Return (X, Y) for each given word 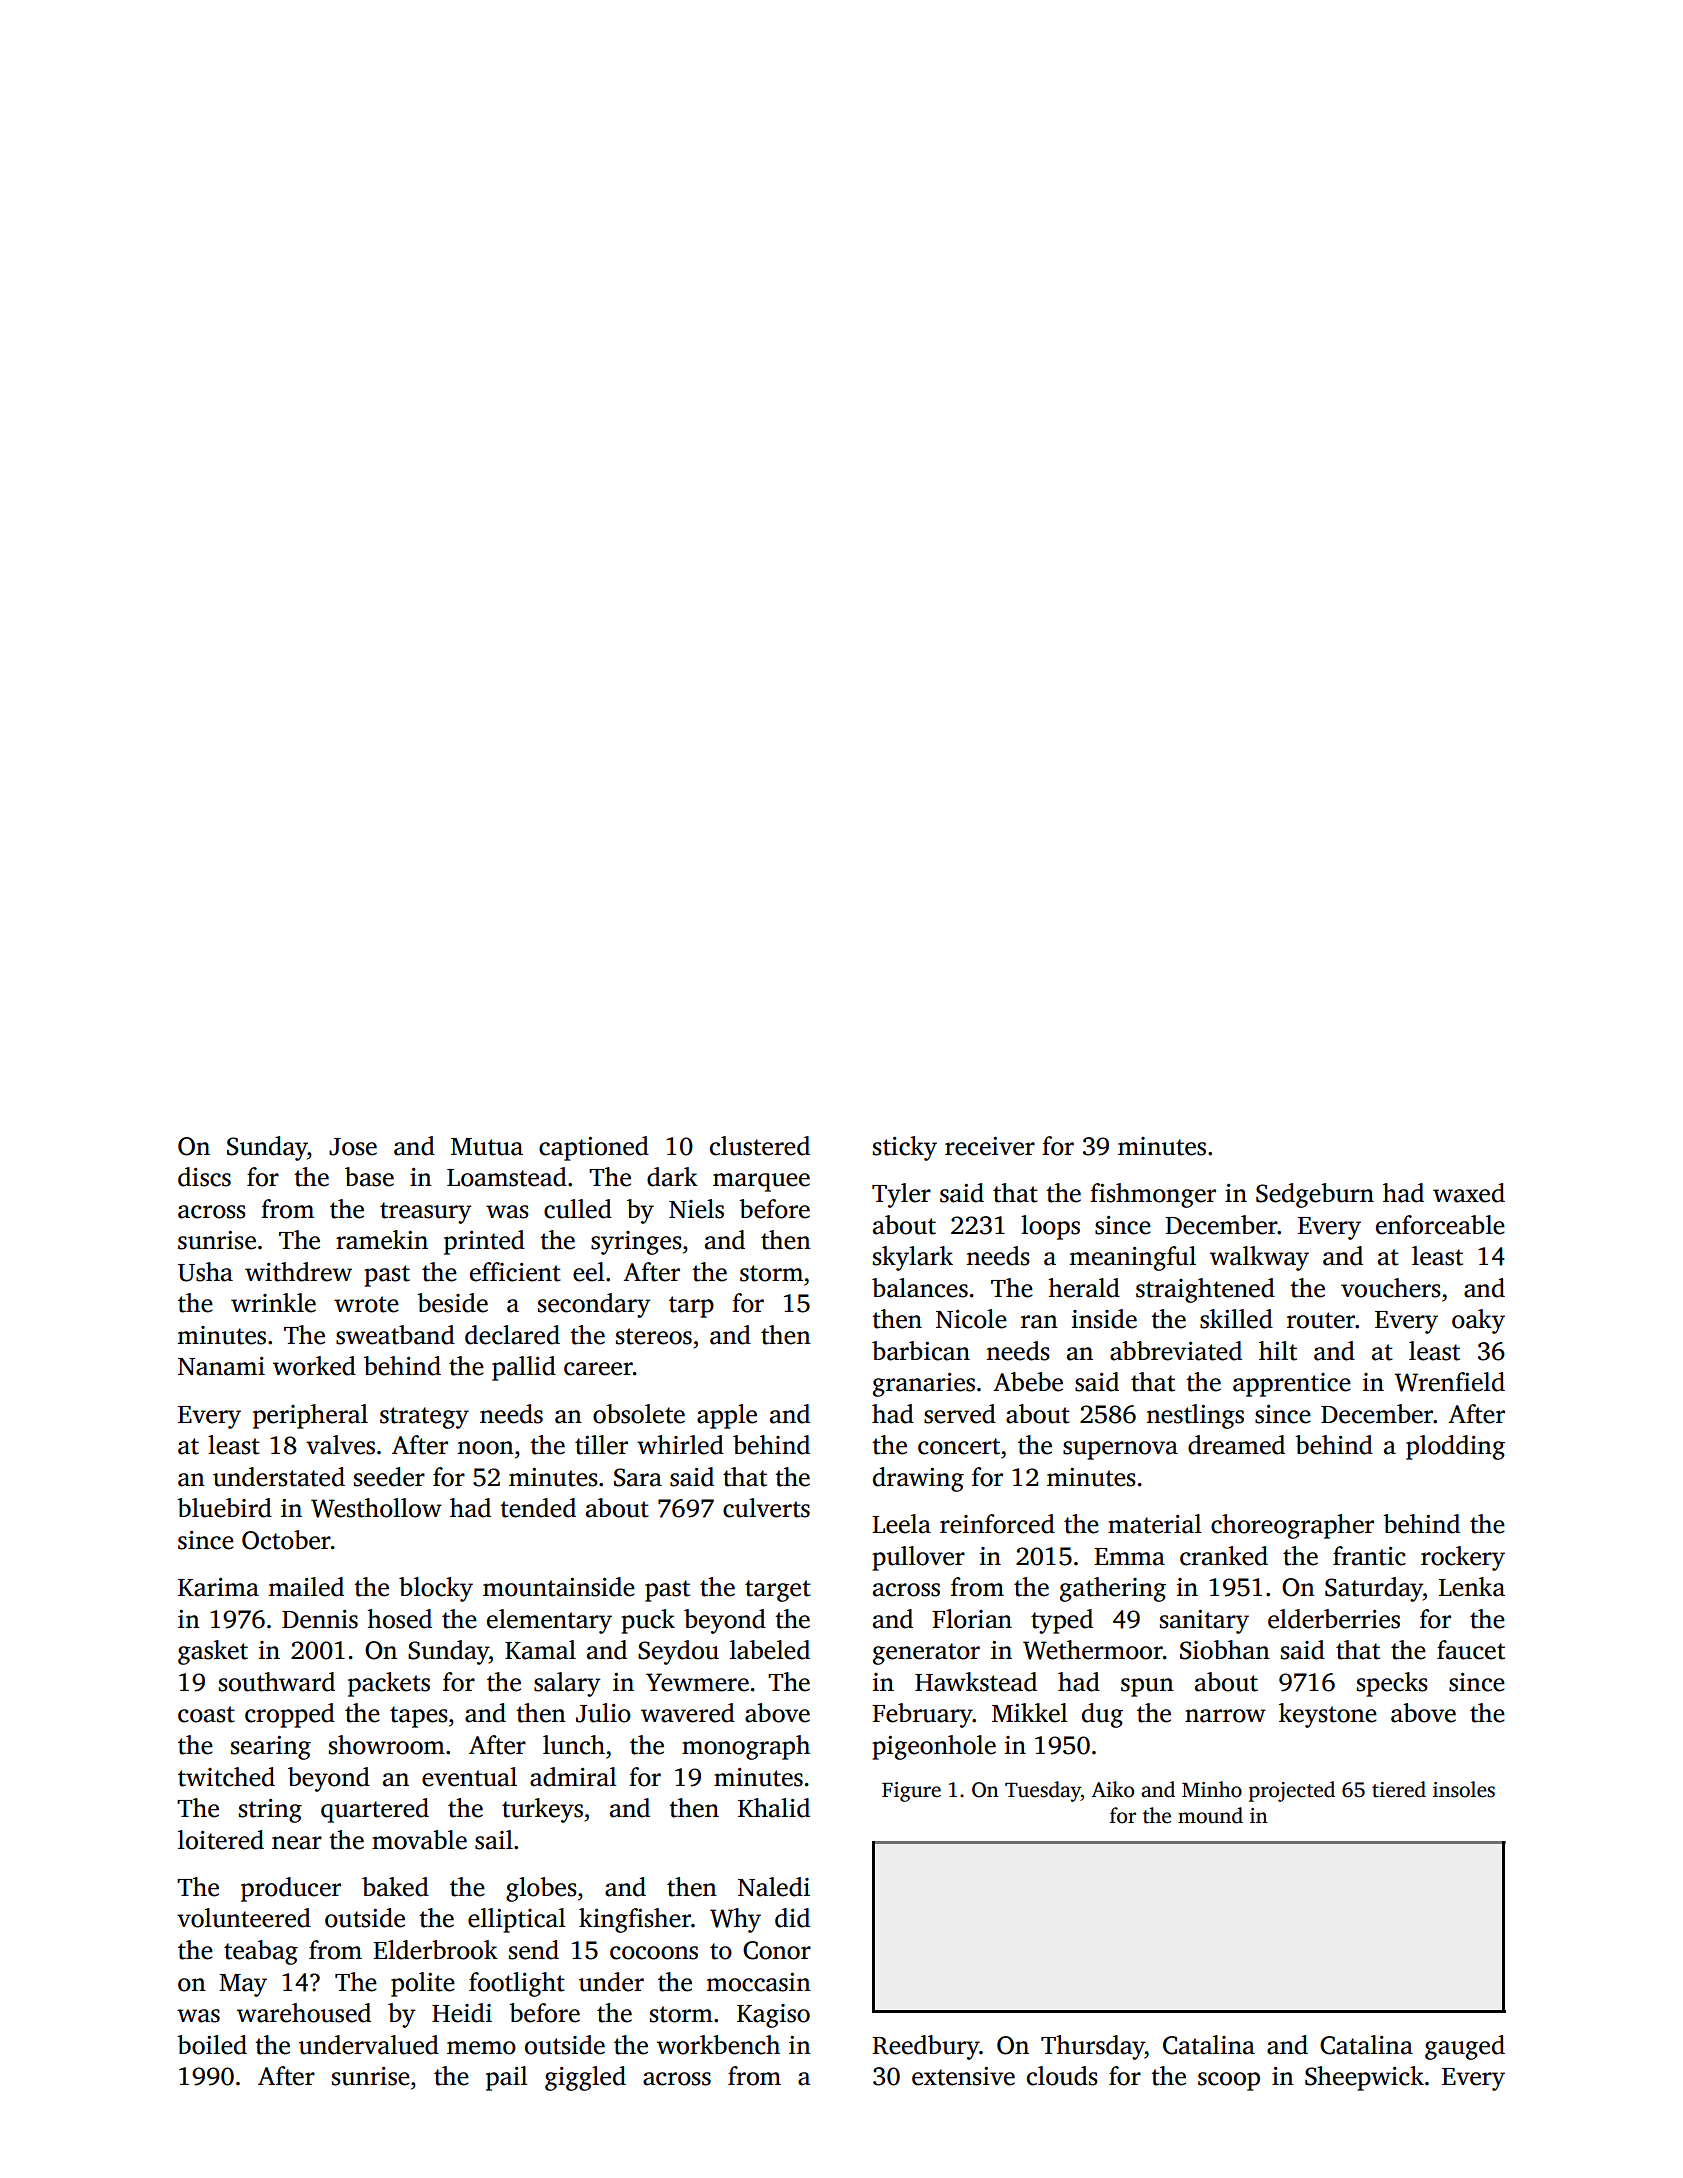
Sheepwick (1364, 2078)
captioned (594, 1148)
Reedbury (926, 2047)
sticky (905, 1148)
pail (507, 2078)
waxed (1469, 1193)
